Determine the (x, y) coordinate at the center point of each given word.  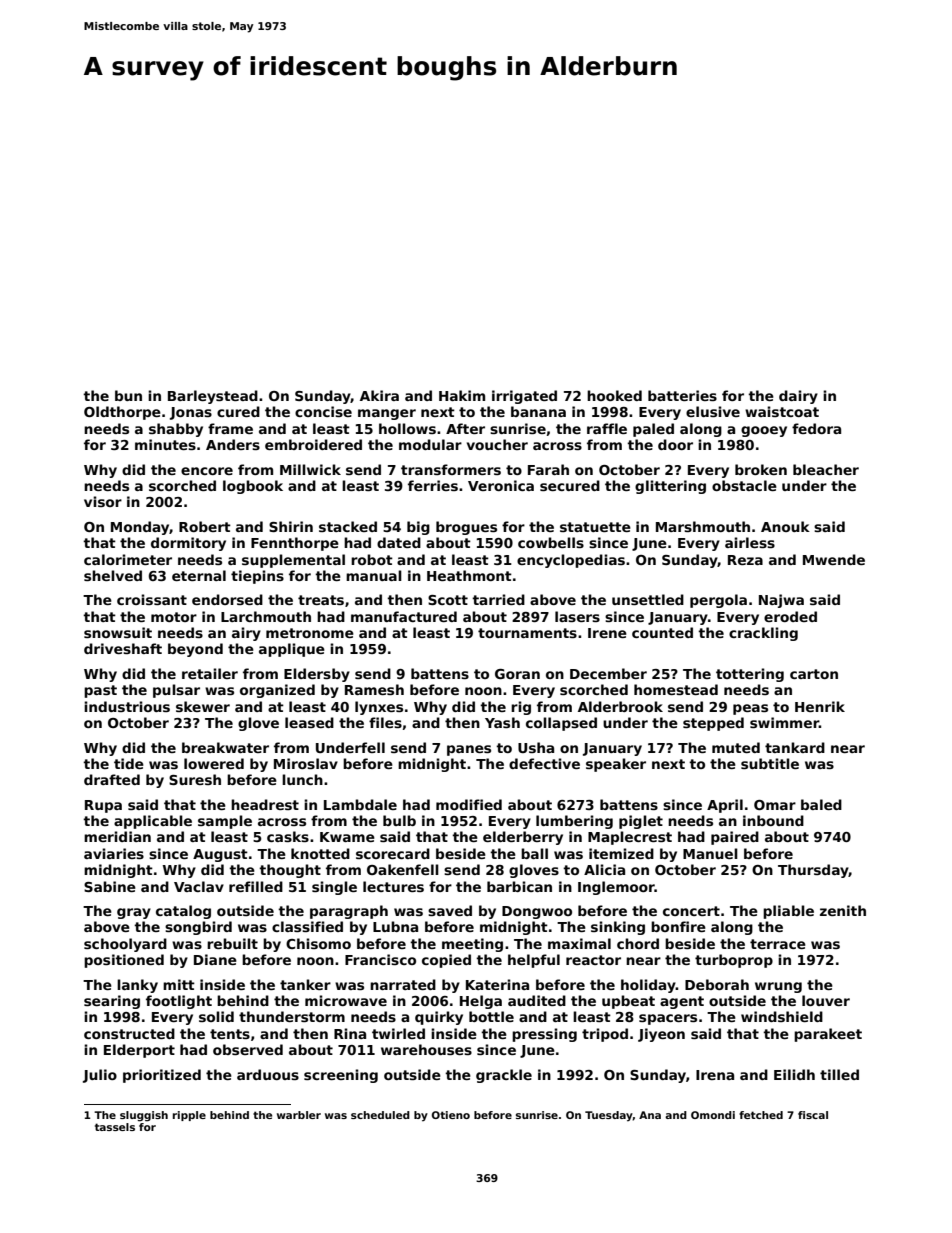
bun (128, 395)
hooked (614, 395)
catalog (183, 912)
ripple (189, 1116)
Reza (745, 560)
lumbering (574, 822)
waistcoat (782, 411)
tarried (498, 599)
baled (821, 804)
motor (174, 617)
